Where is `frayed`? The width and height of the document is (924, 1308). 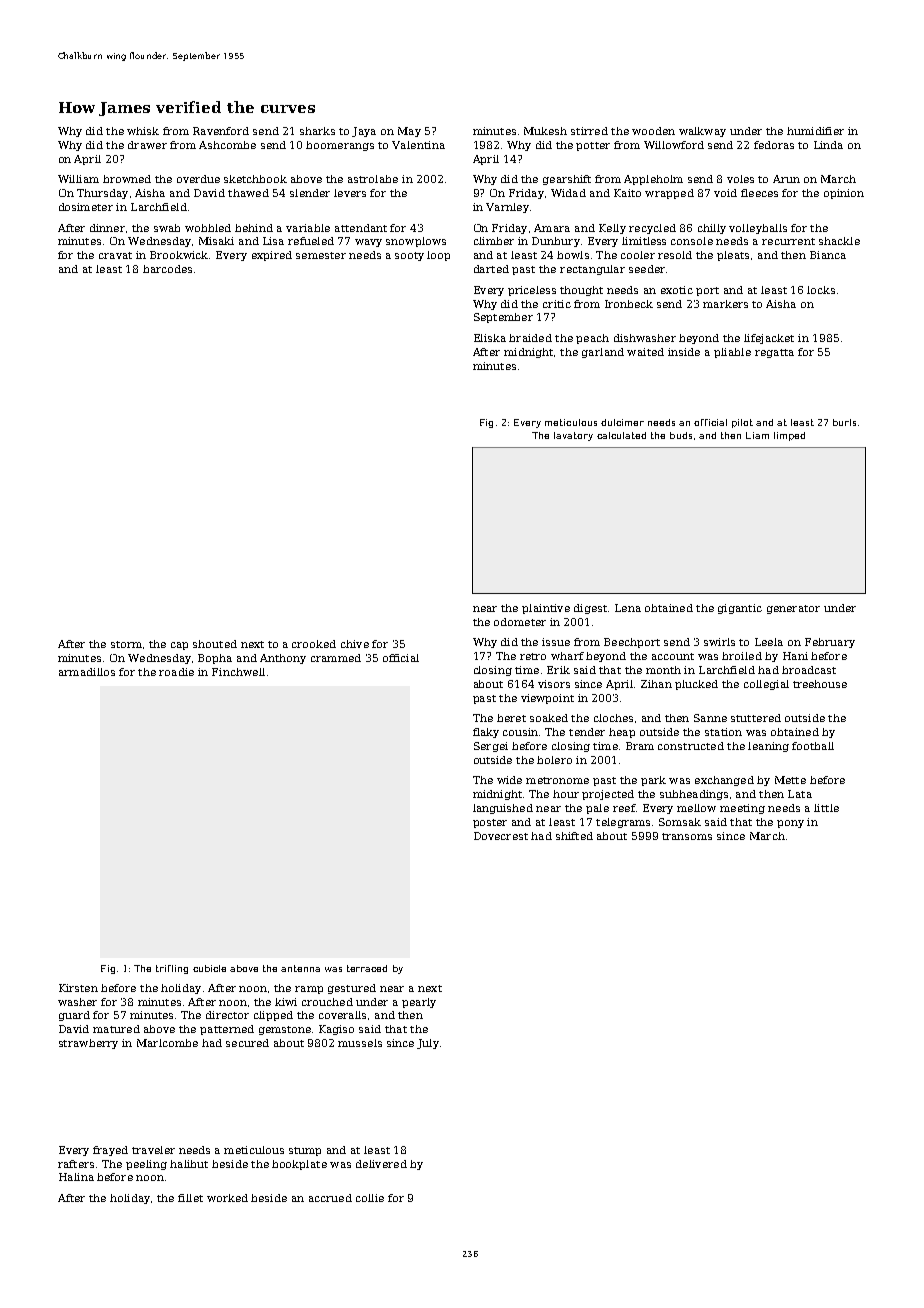
frayed is located at coordinates (110, 1151).
